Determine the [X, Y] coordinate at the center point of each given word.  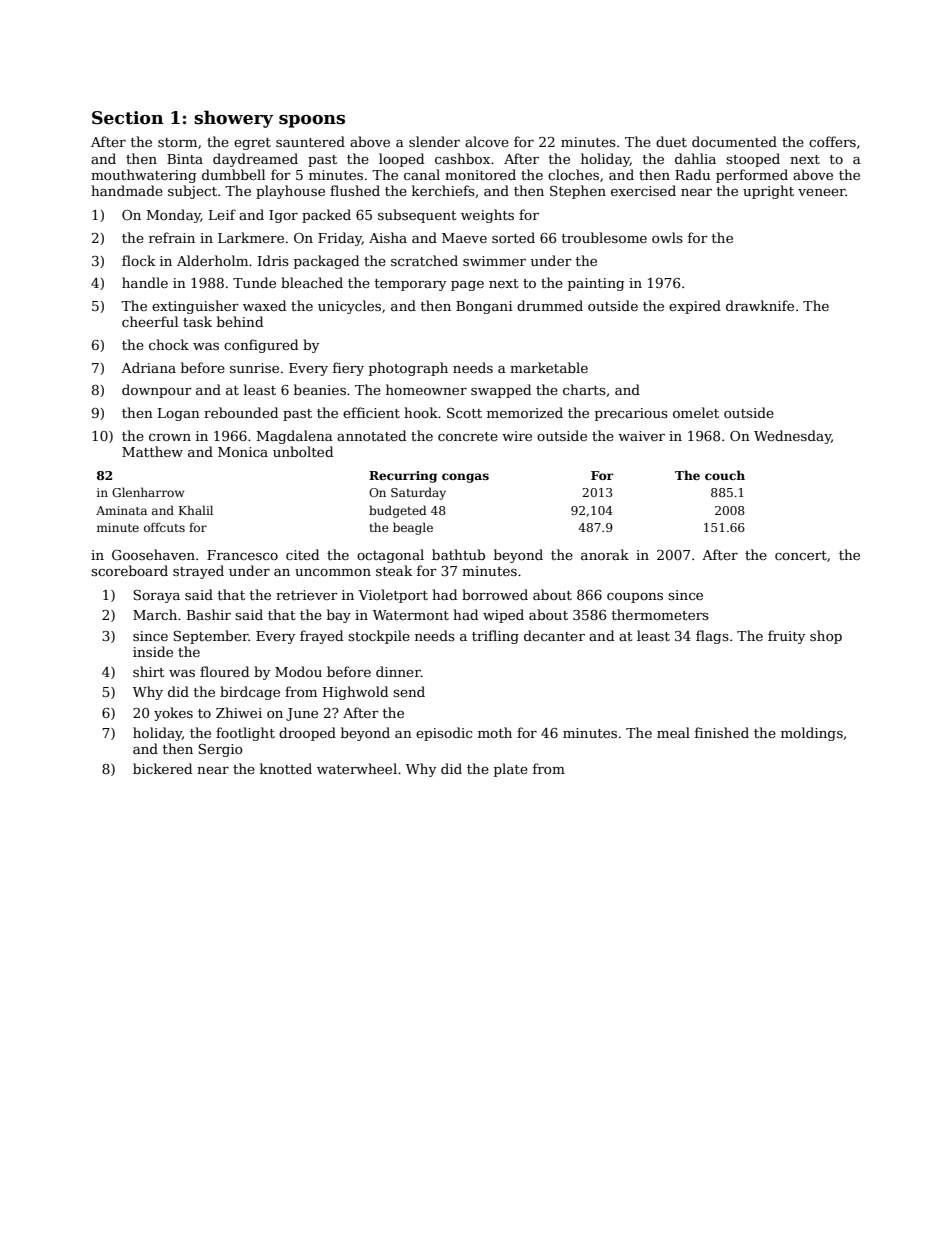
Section [128, 118]
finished [722, 732]
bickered [162, 768]
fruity [786, 637]
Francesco [242, 555]
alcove [487, 141]
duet [671, 141]
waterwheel [357, 768]
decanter [554, 635]
